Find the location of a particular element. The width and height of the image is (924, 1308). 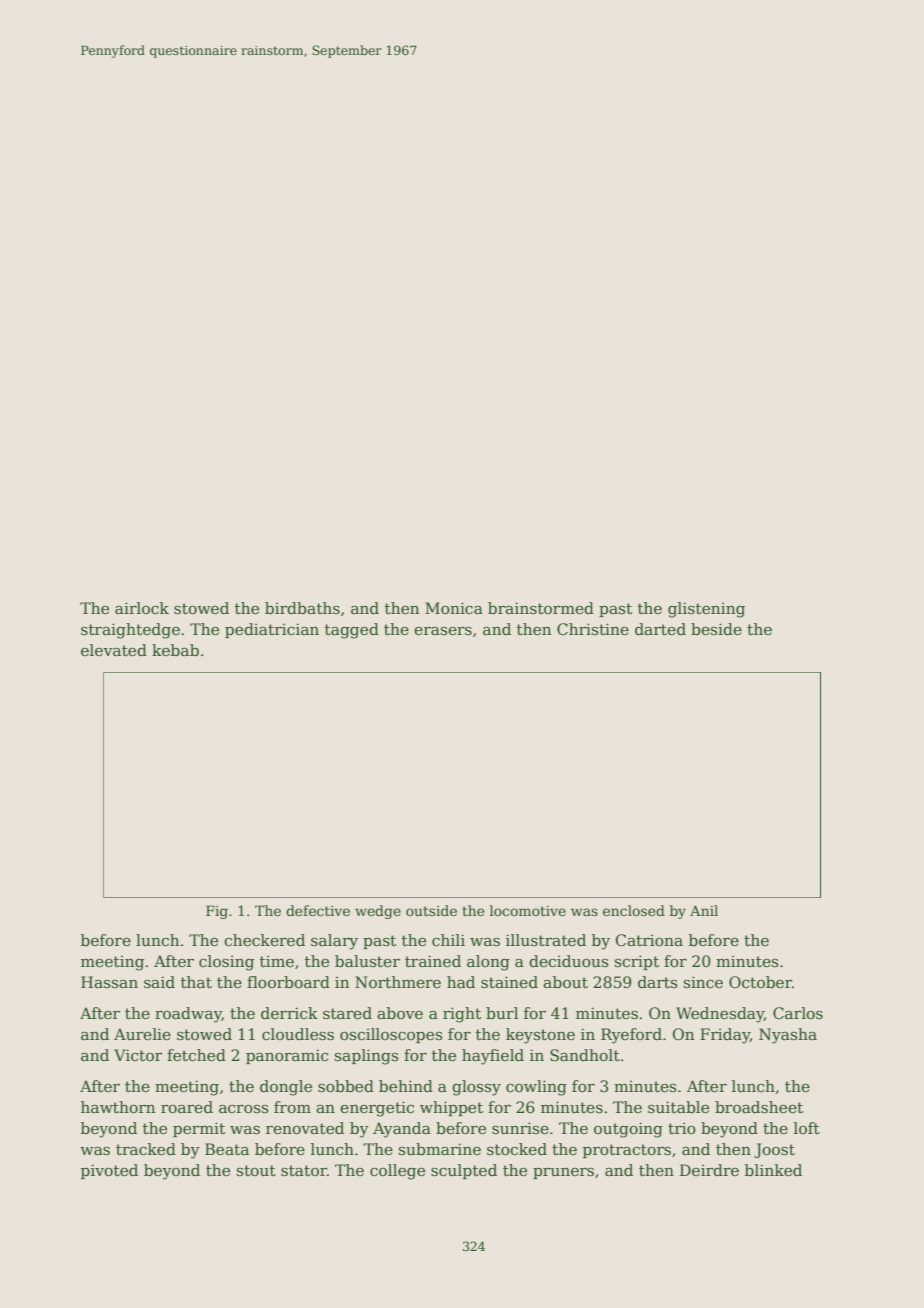

floorboard is located at coordinates (288, 982).
